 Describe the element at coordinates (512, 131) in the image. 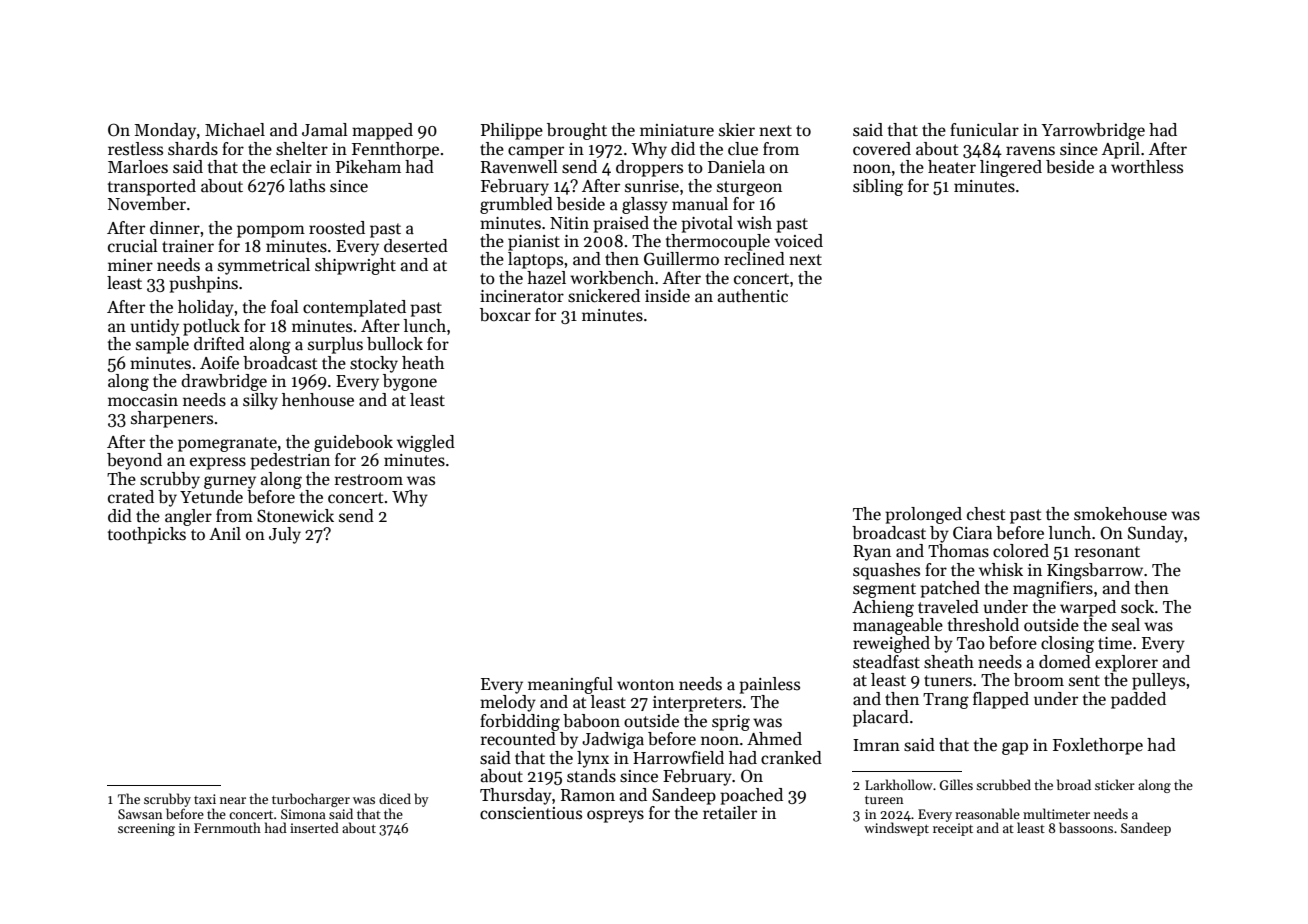

I see `Philippe` at that location.
